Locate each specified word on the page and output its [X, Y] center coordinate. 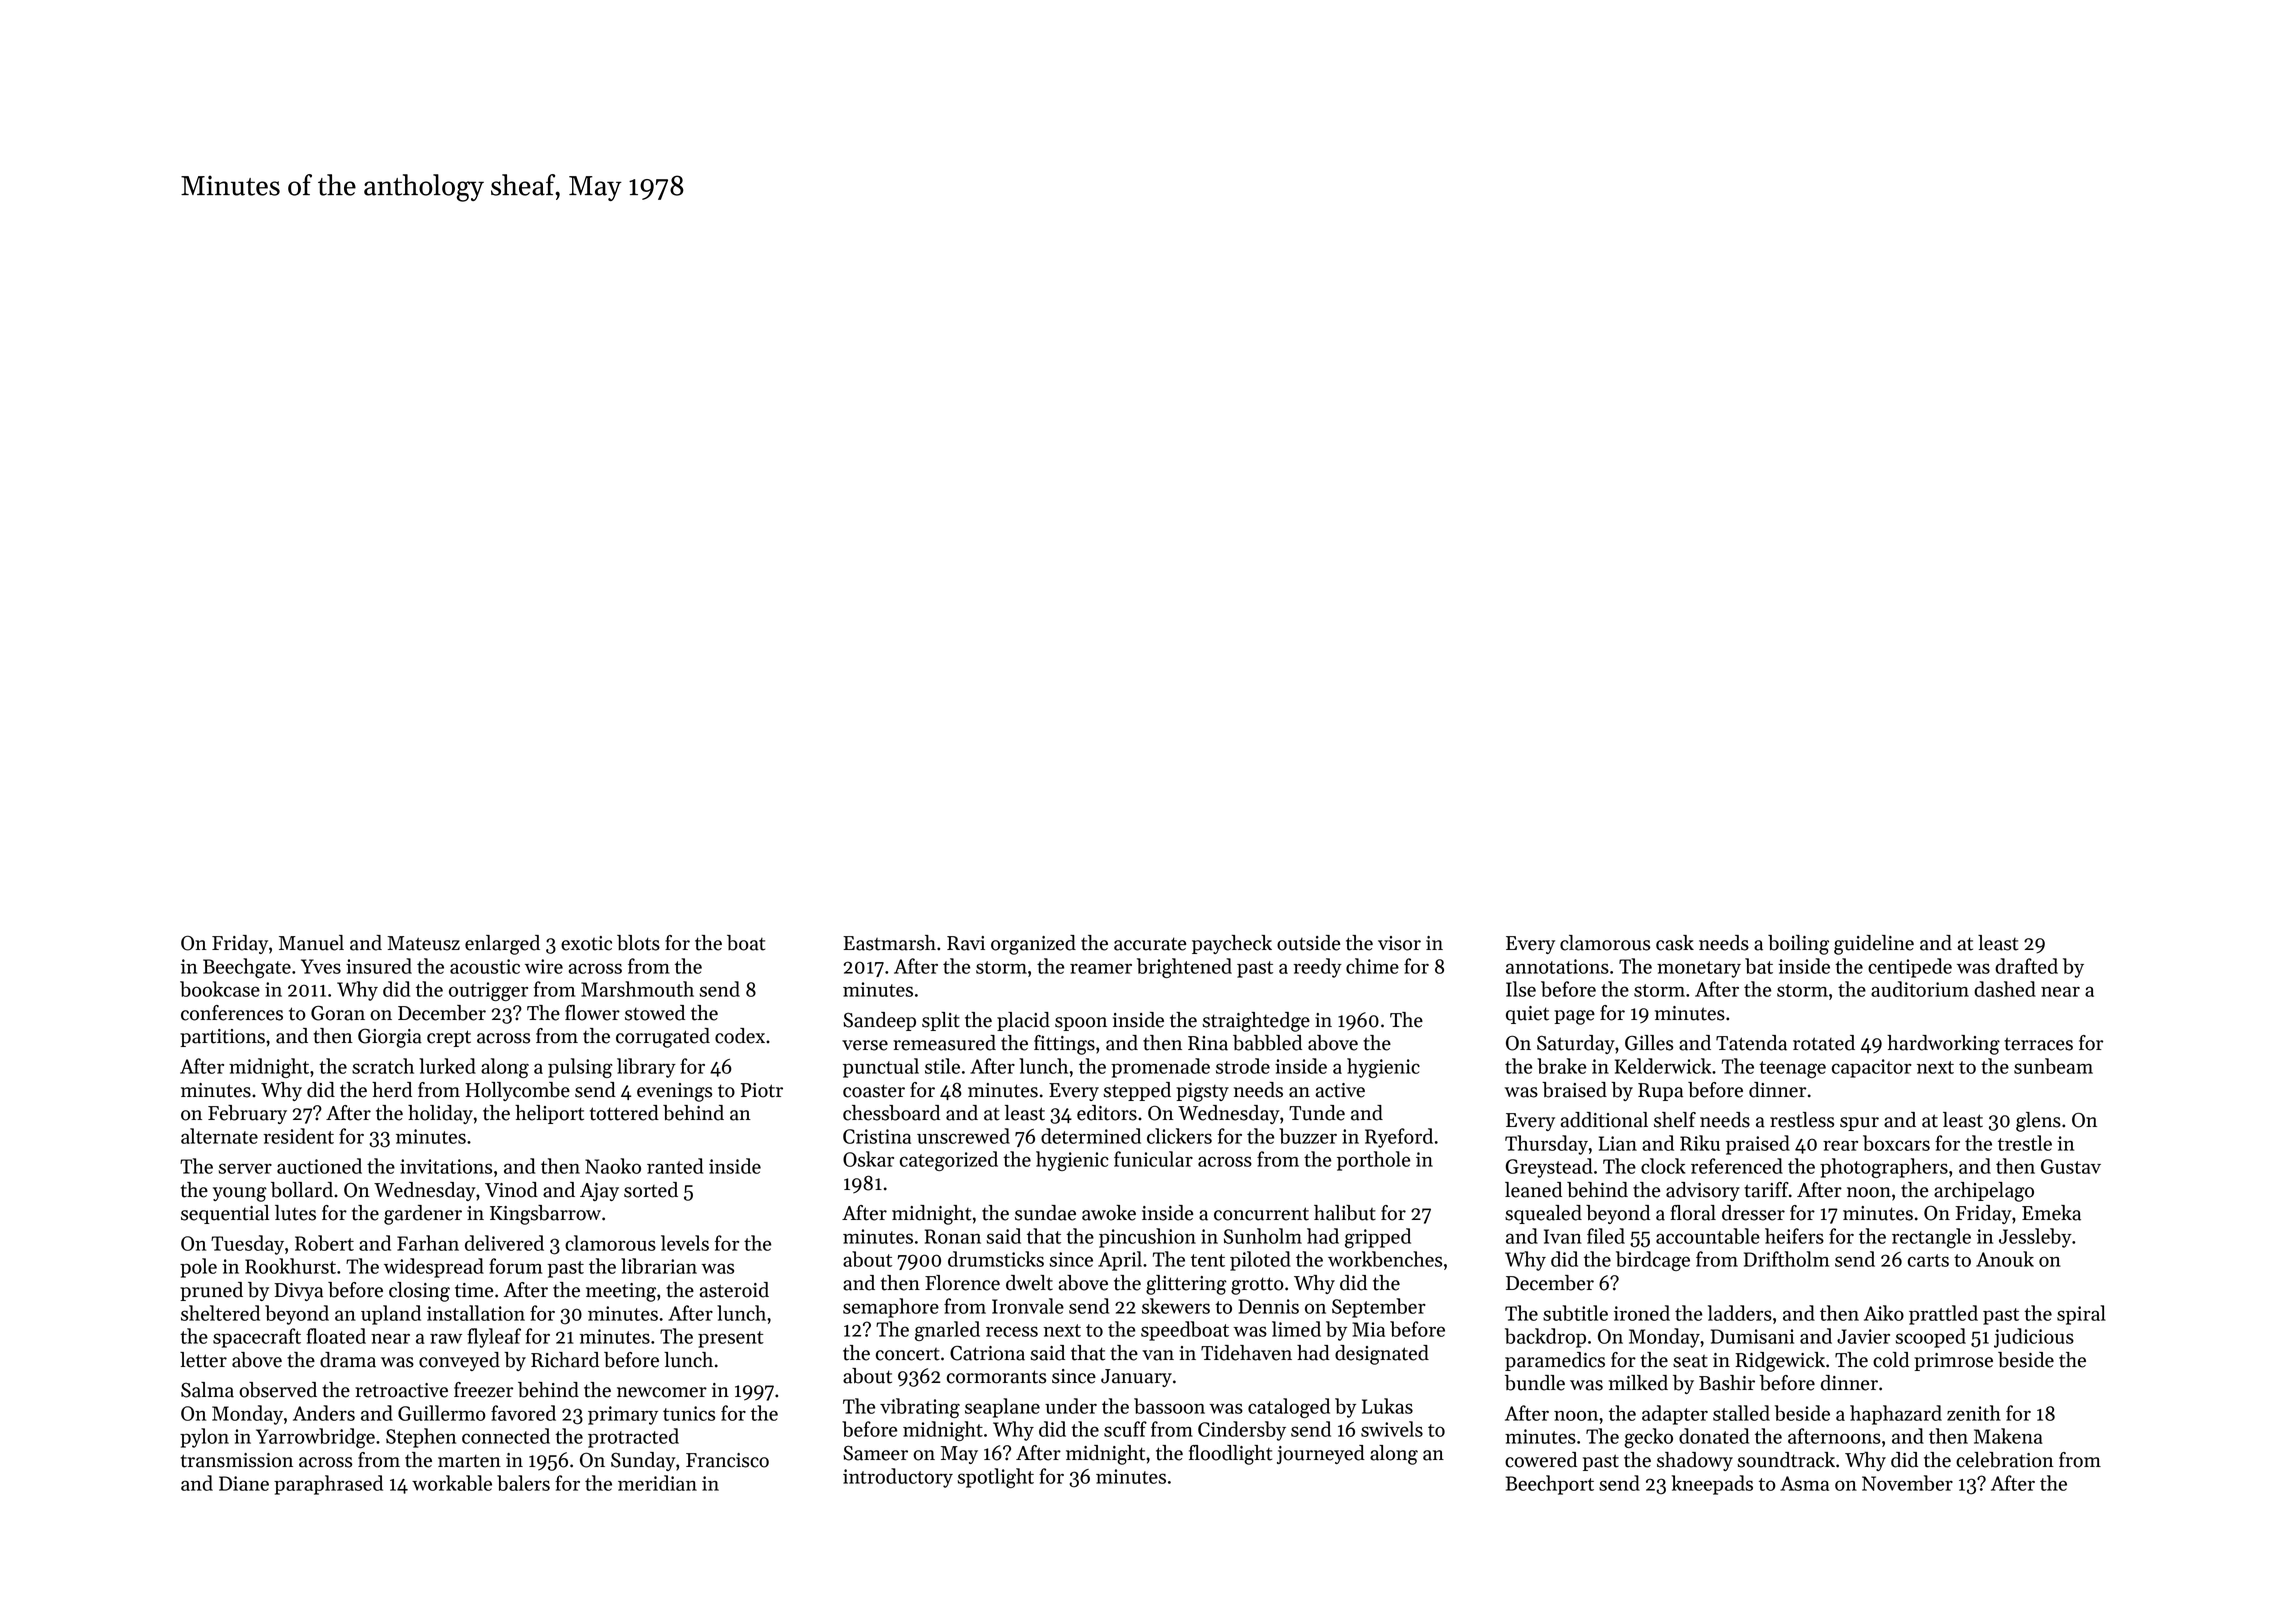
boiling [1798, 945]
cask [1675, 943]
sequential [225, 1214]
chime [1372, 966]
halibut [1345, 1213]
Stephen [421, 1438]
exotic [586, 943]
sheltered [220, 1313]
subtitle [1575, 1313]
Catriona [987, 1353]
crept [449, 1038]
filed [1606, 1236]
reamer [1101, 968]
